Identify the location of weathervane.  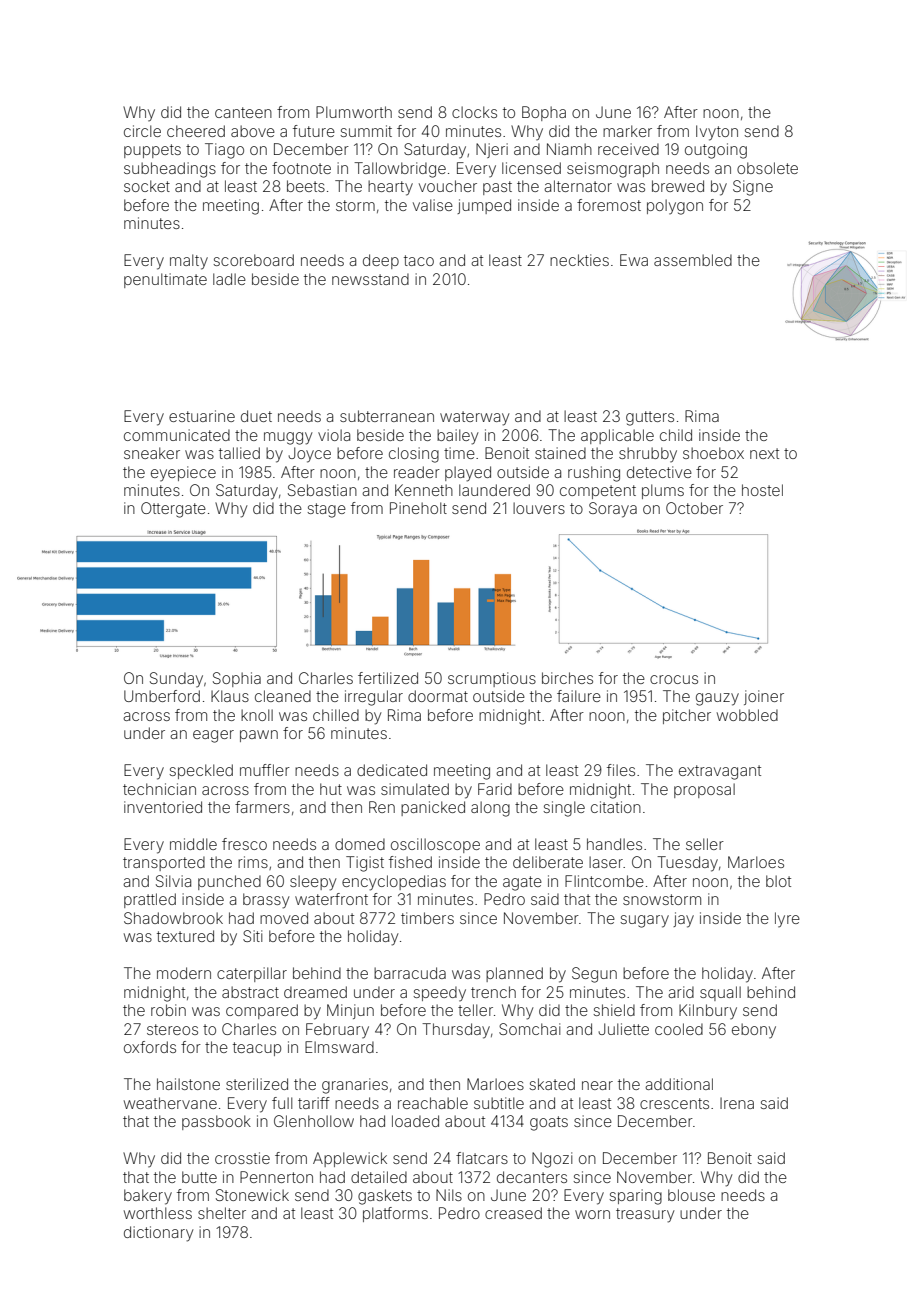
(170, 1103).
